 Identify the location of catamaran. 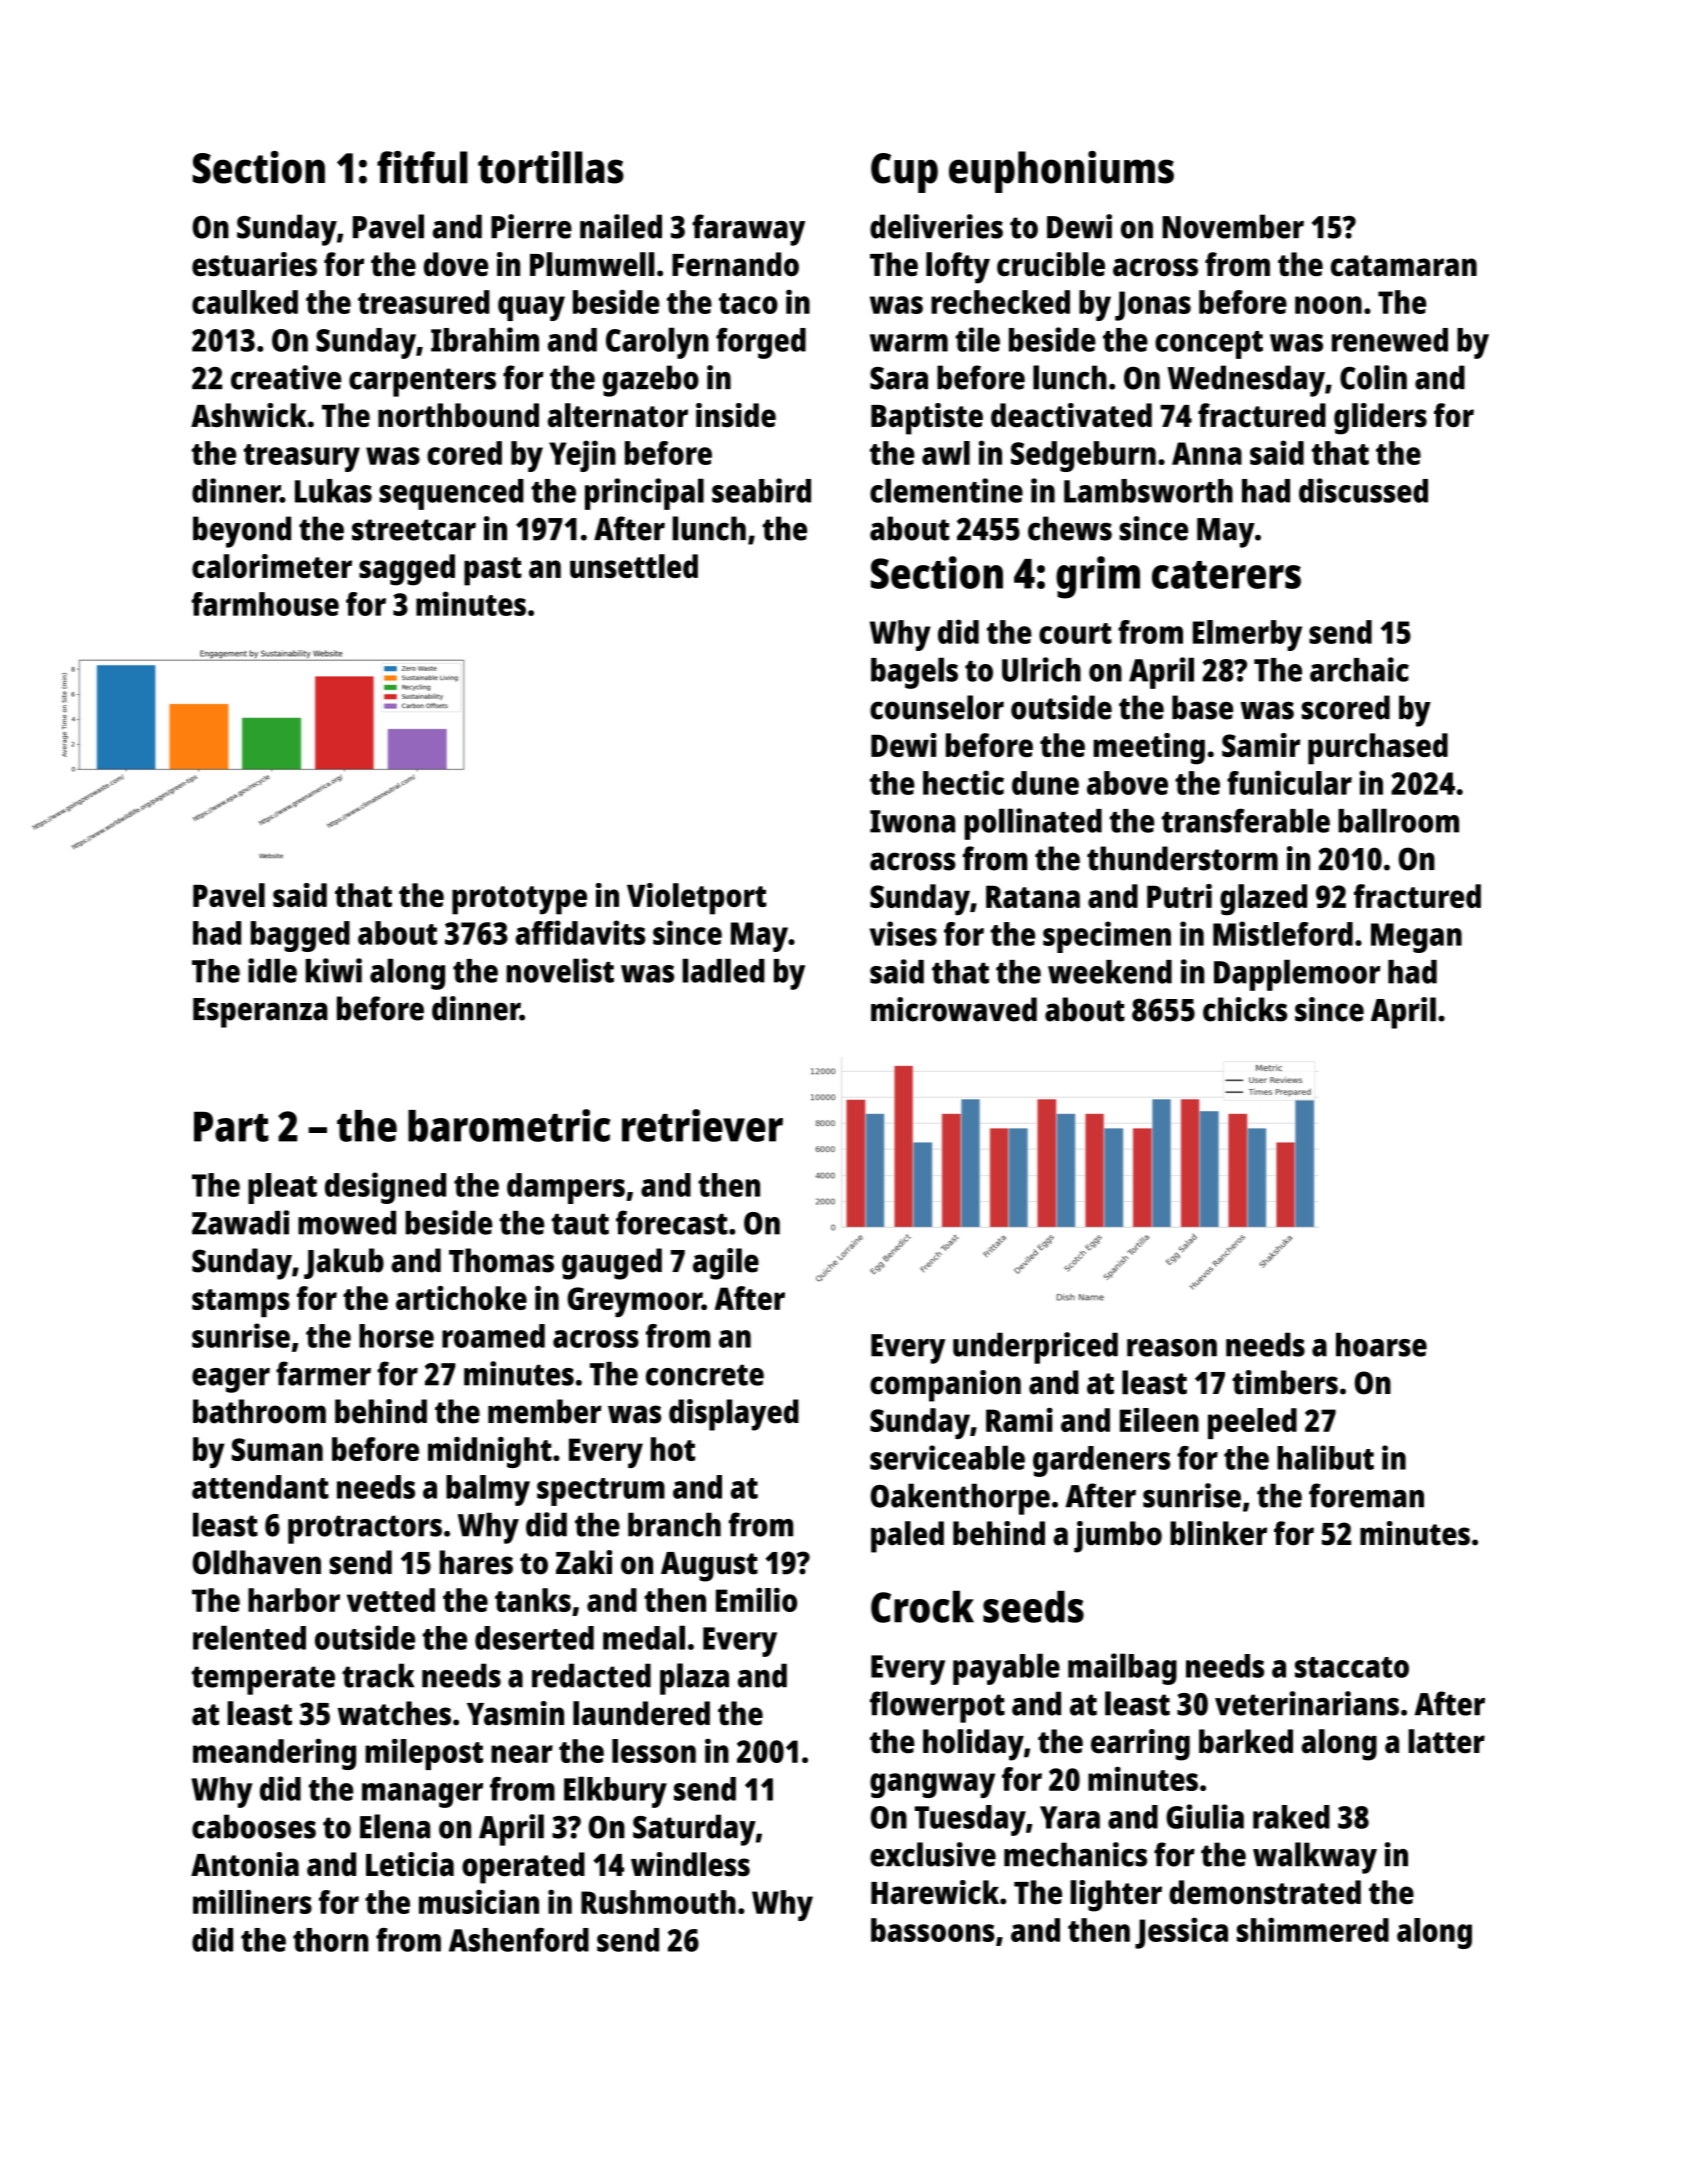
(1404, 266).
